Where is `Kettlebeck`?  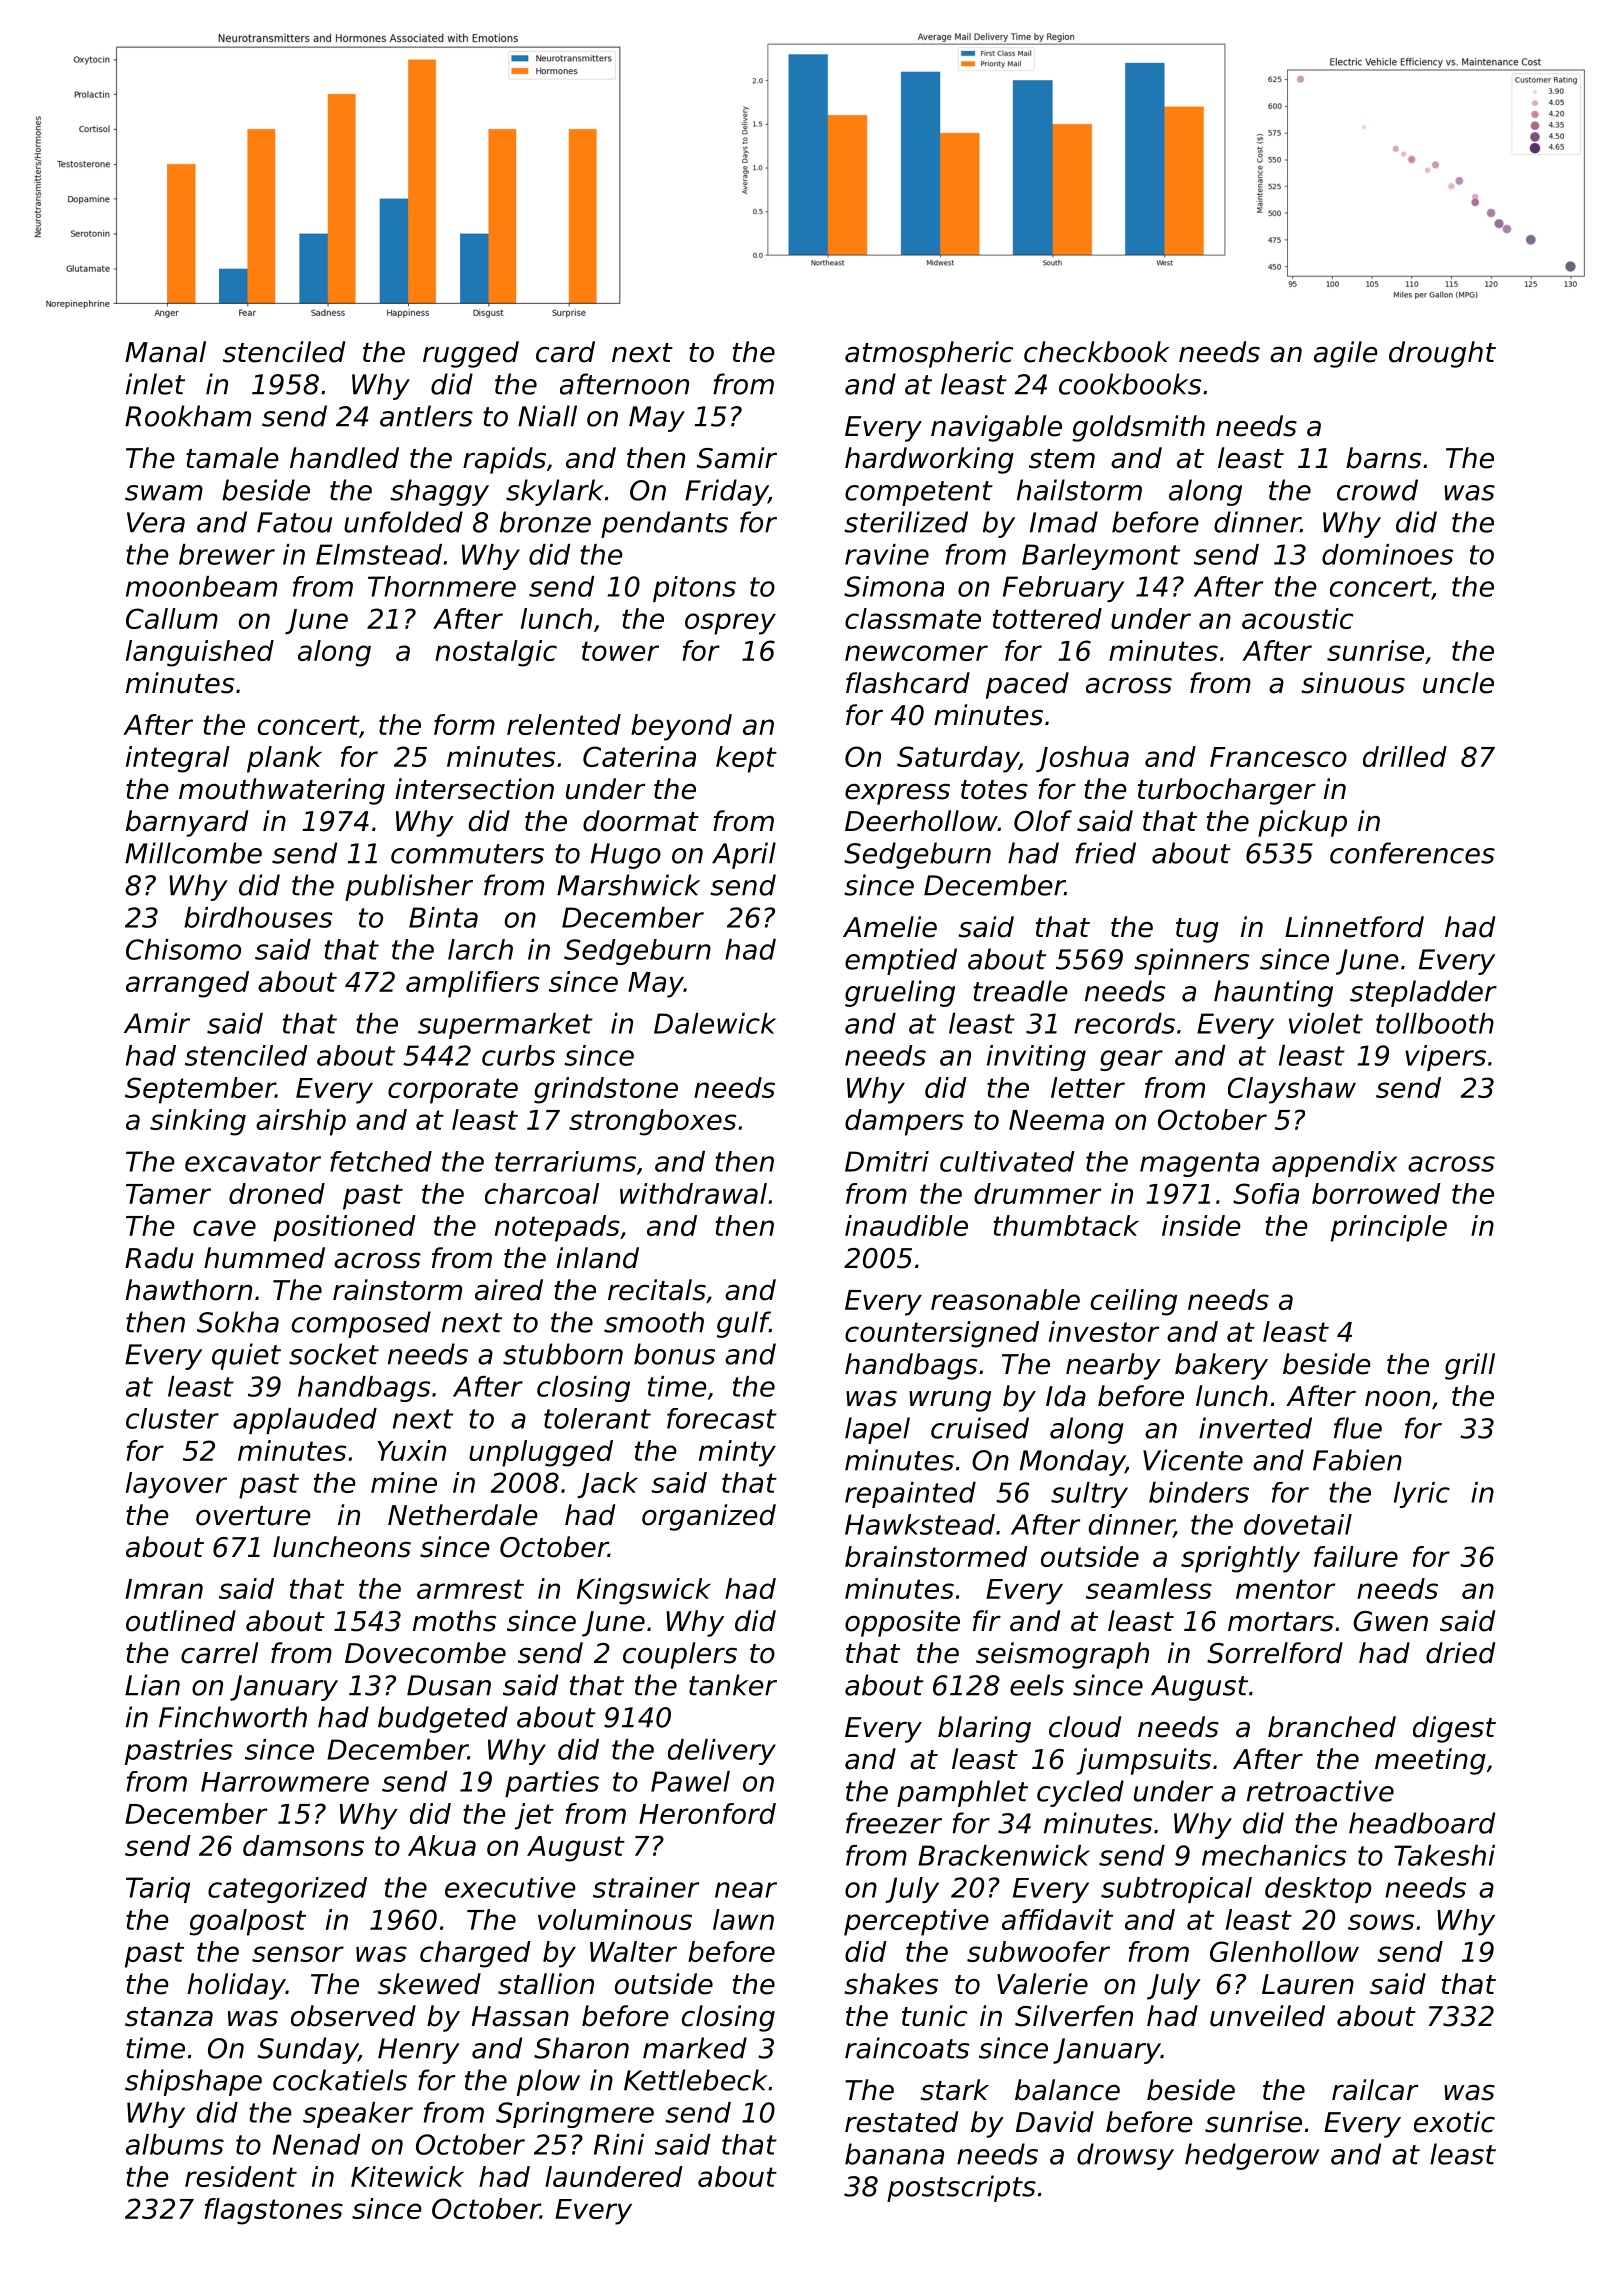 Kettlebeck is located at coordinates (696, 2080).
